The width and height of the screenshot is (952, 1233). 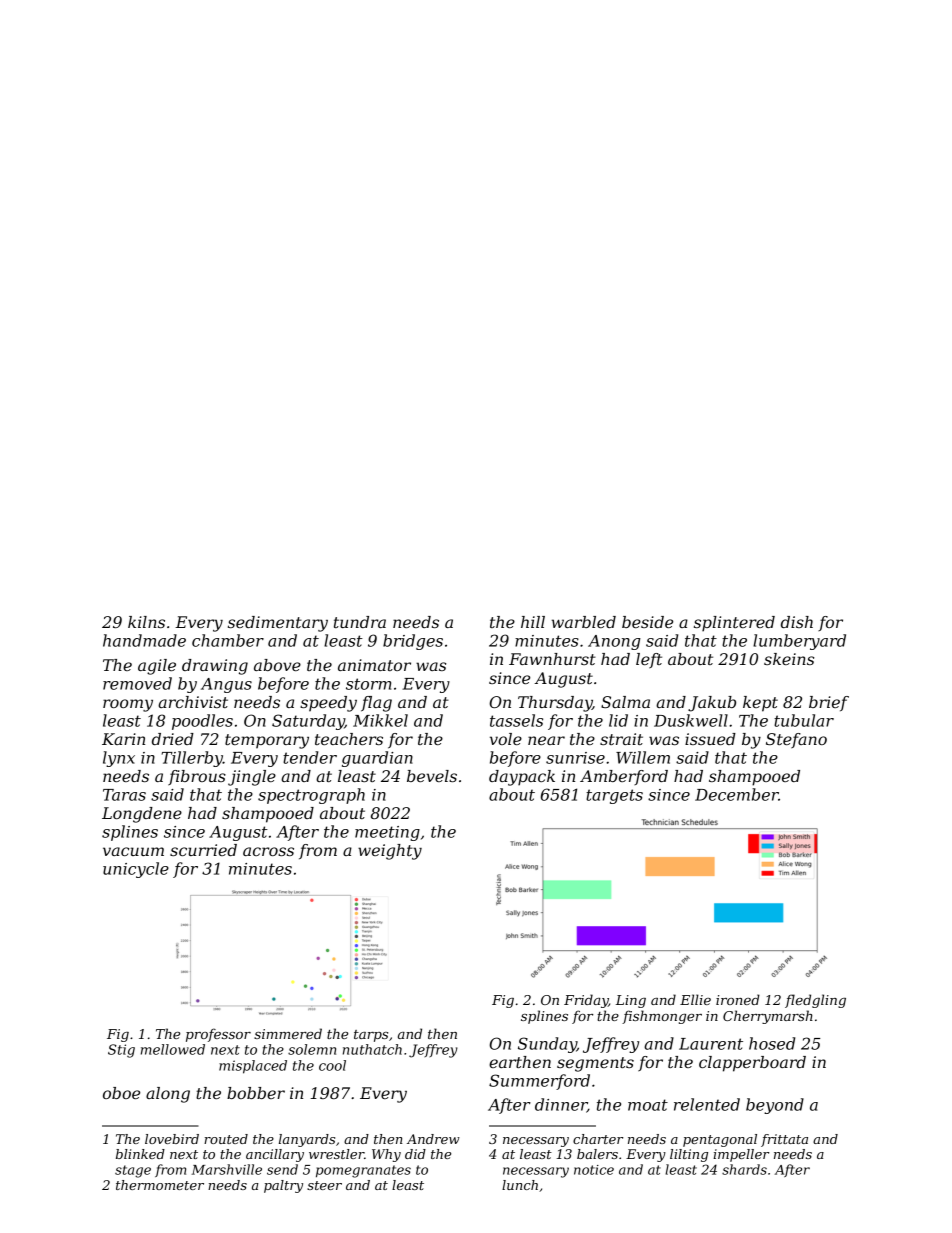 I want to click on Summerford, so click(x=539, y=1082).
